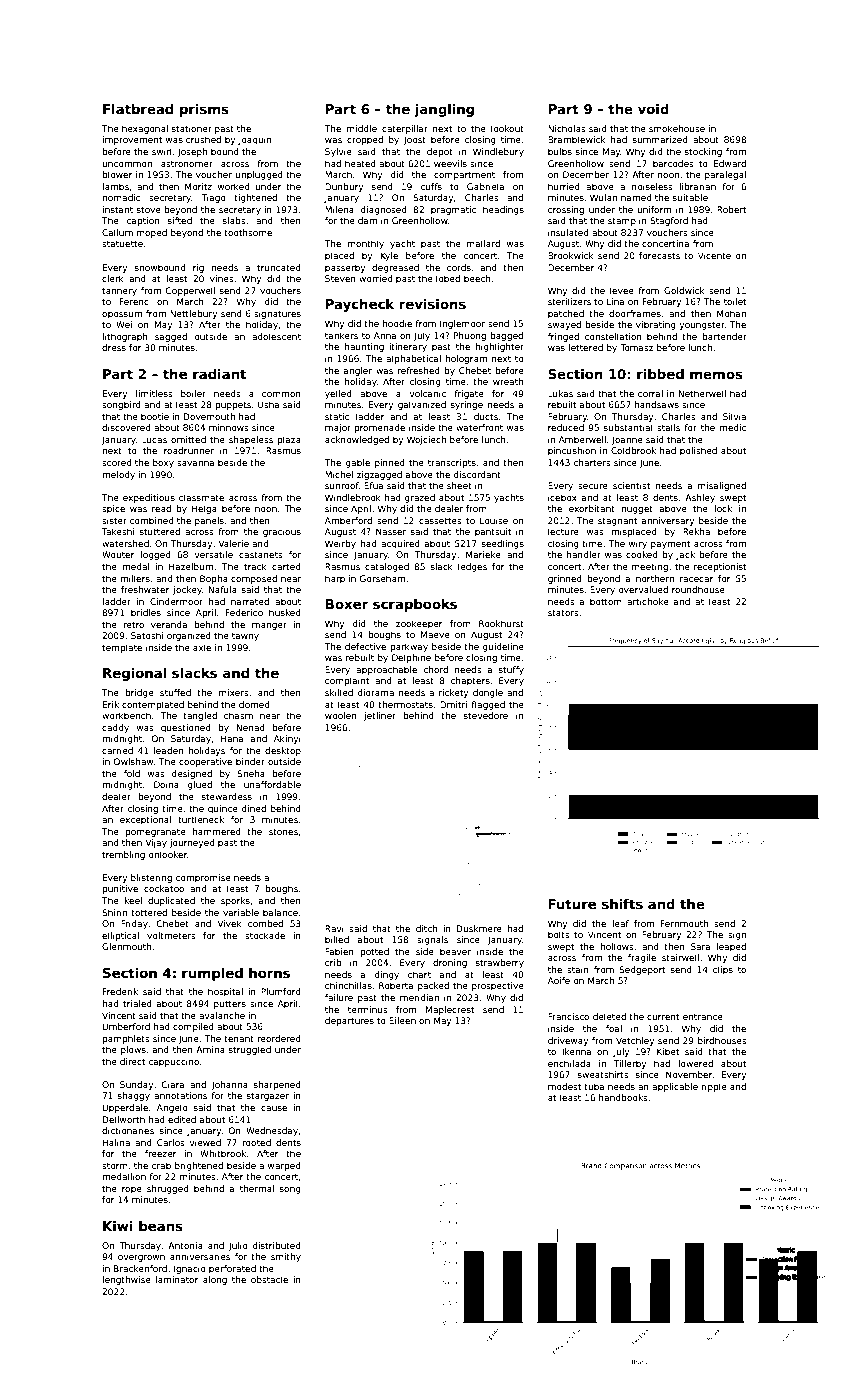  I want to click on void, so click(653, 109).
